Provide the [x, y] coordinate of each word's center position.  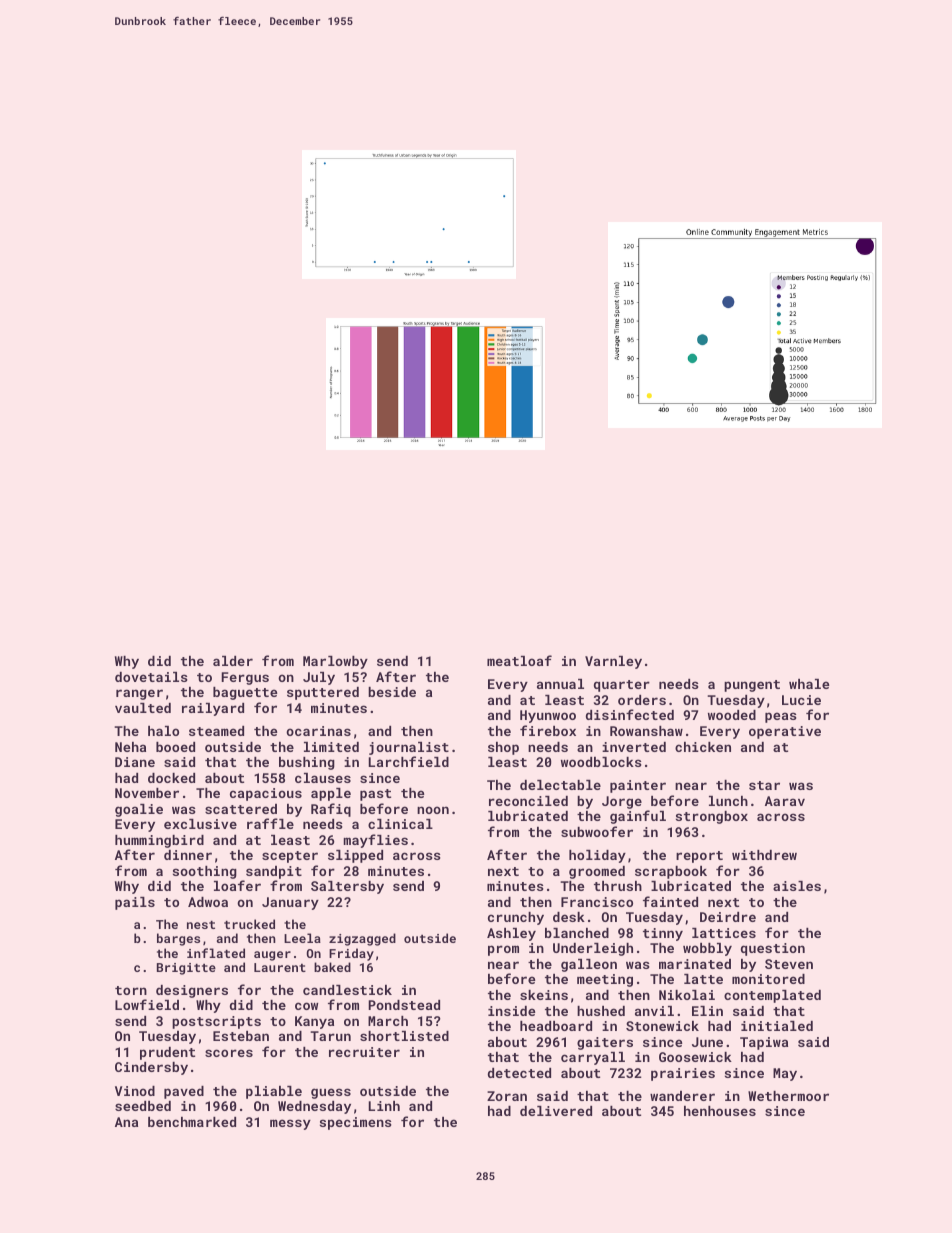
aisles [797, 886]
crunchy [516, 918]
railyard [213, 709]
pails [135, 903]
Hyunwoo [548, 716]
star [764, 785]
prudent [167, 1053]
